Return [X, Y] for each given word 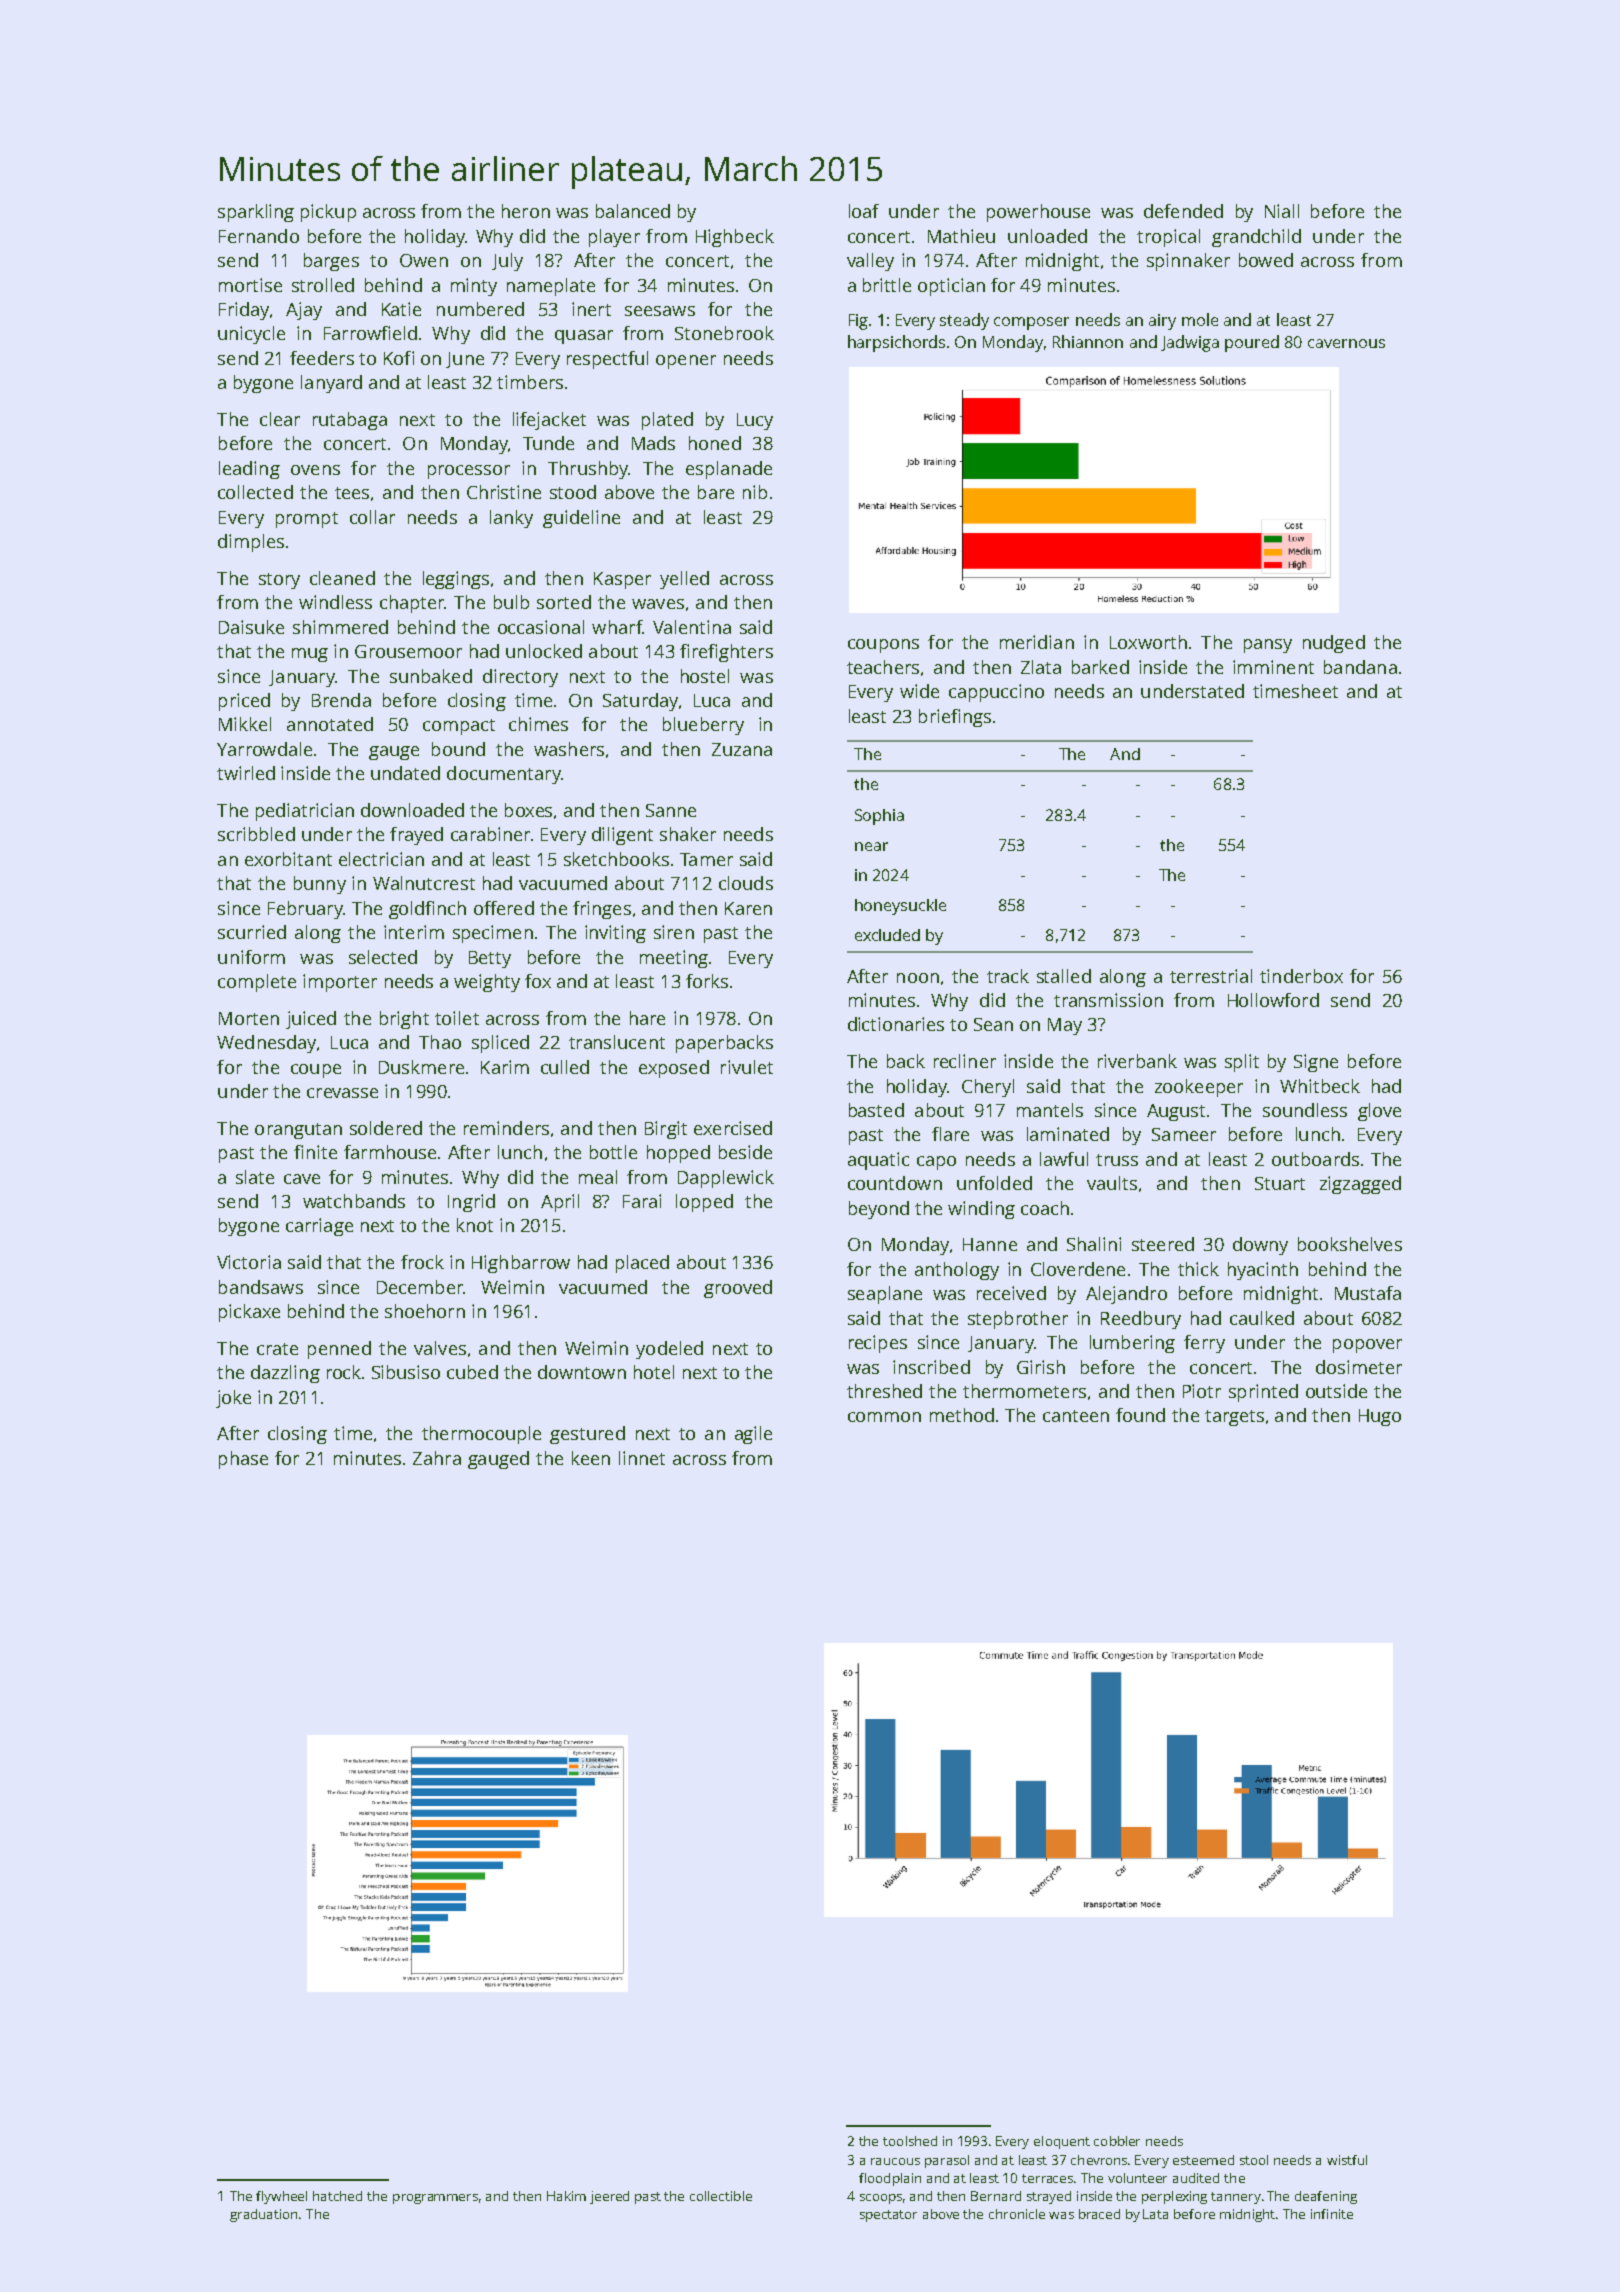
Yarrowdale [264, 749]
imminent [1273, 667]
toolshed [910, 2141]
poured [1252, 343]
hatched [337, 2196]
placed [642, 1264]
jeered [609, 2197]
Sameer [1184, 1134]
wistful [1347, 2160]
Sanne [671, 810]
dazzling [285, 1374]
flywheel [281, 2197]
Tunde [548, 443]
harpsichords [896, 343]
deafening [1326, 2197]
